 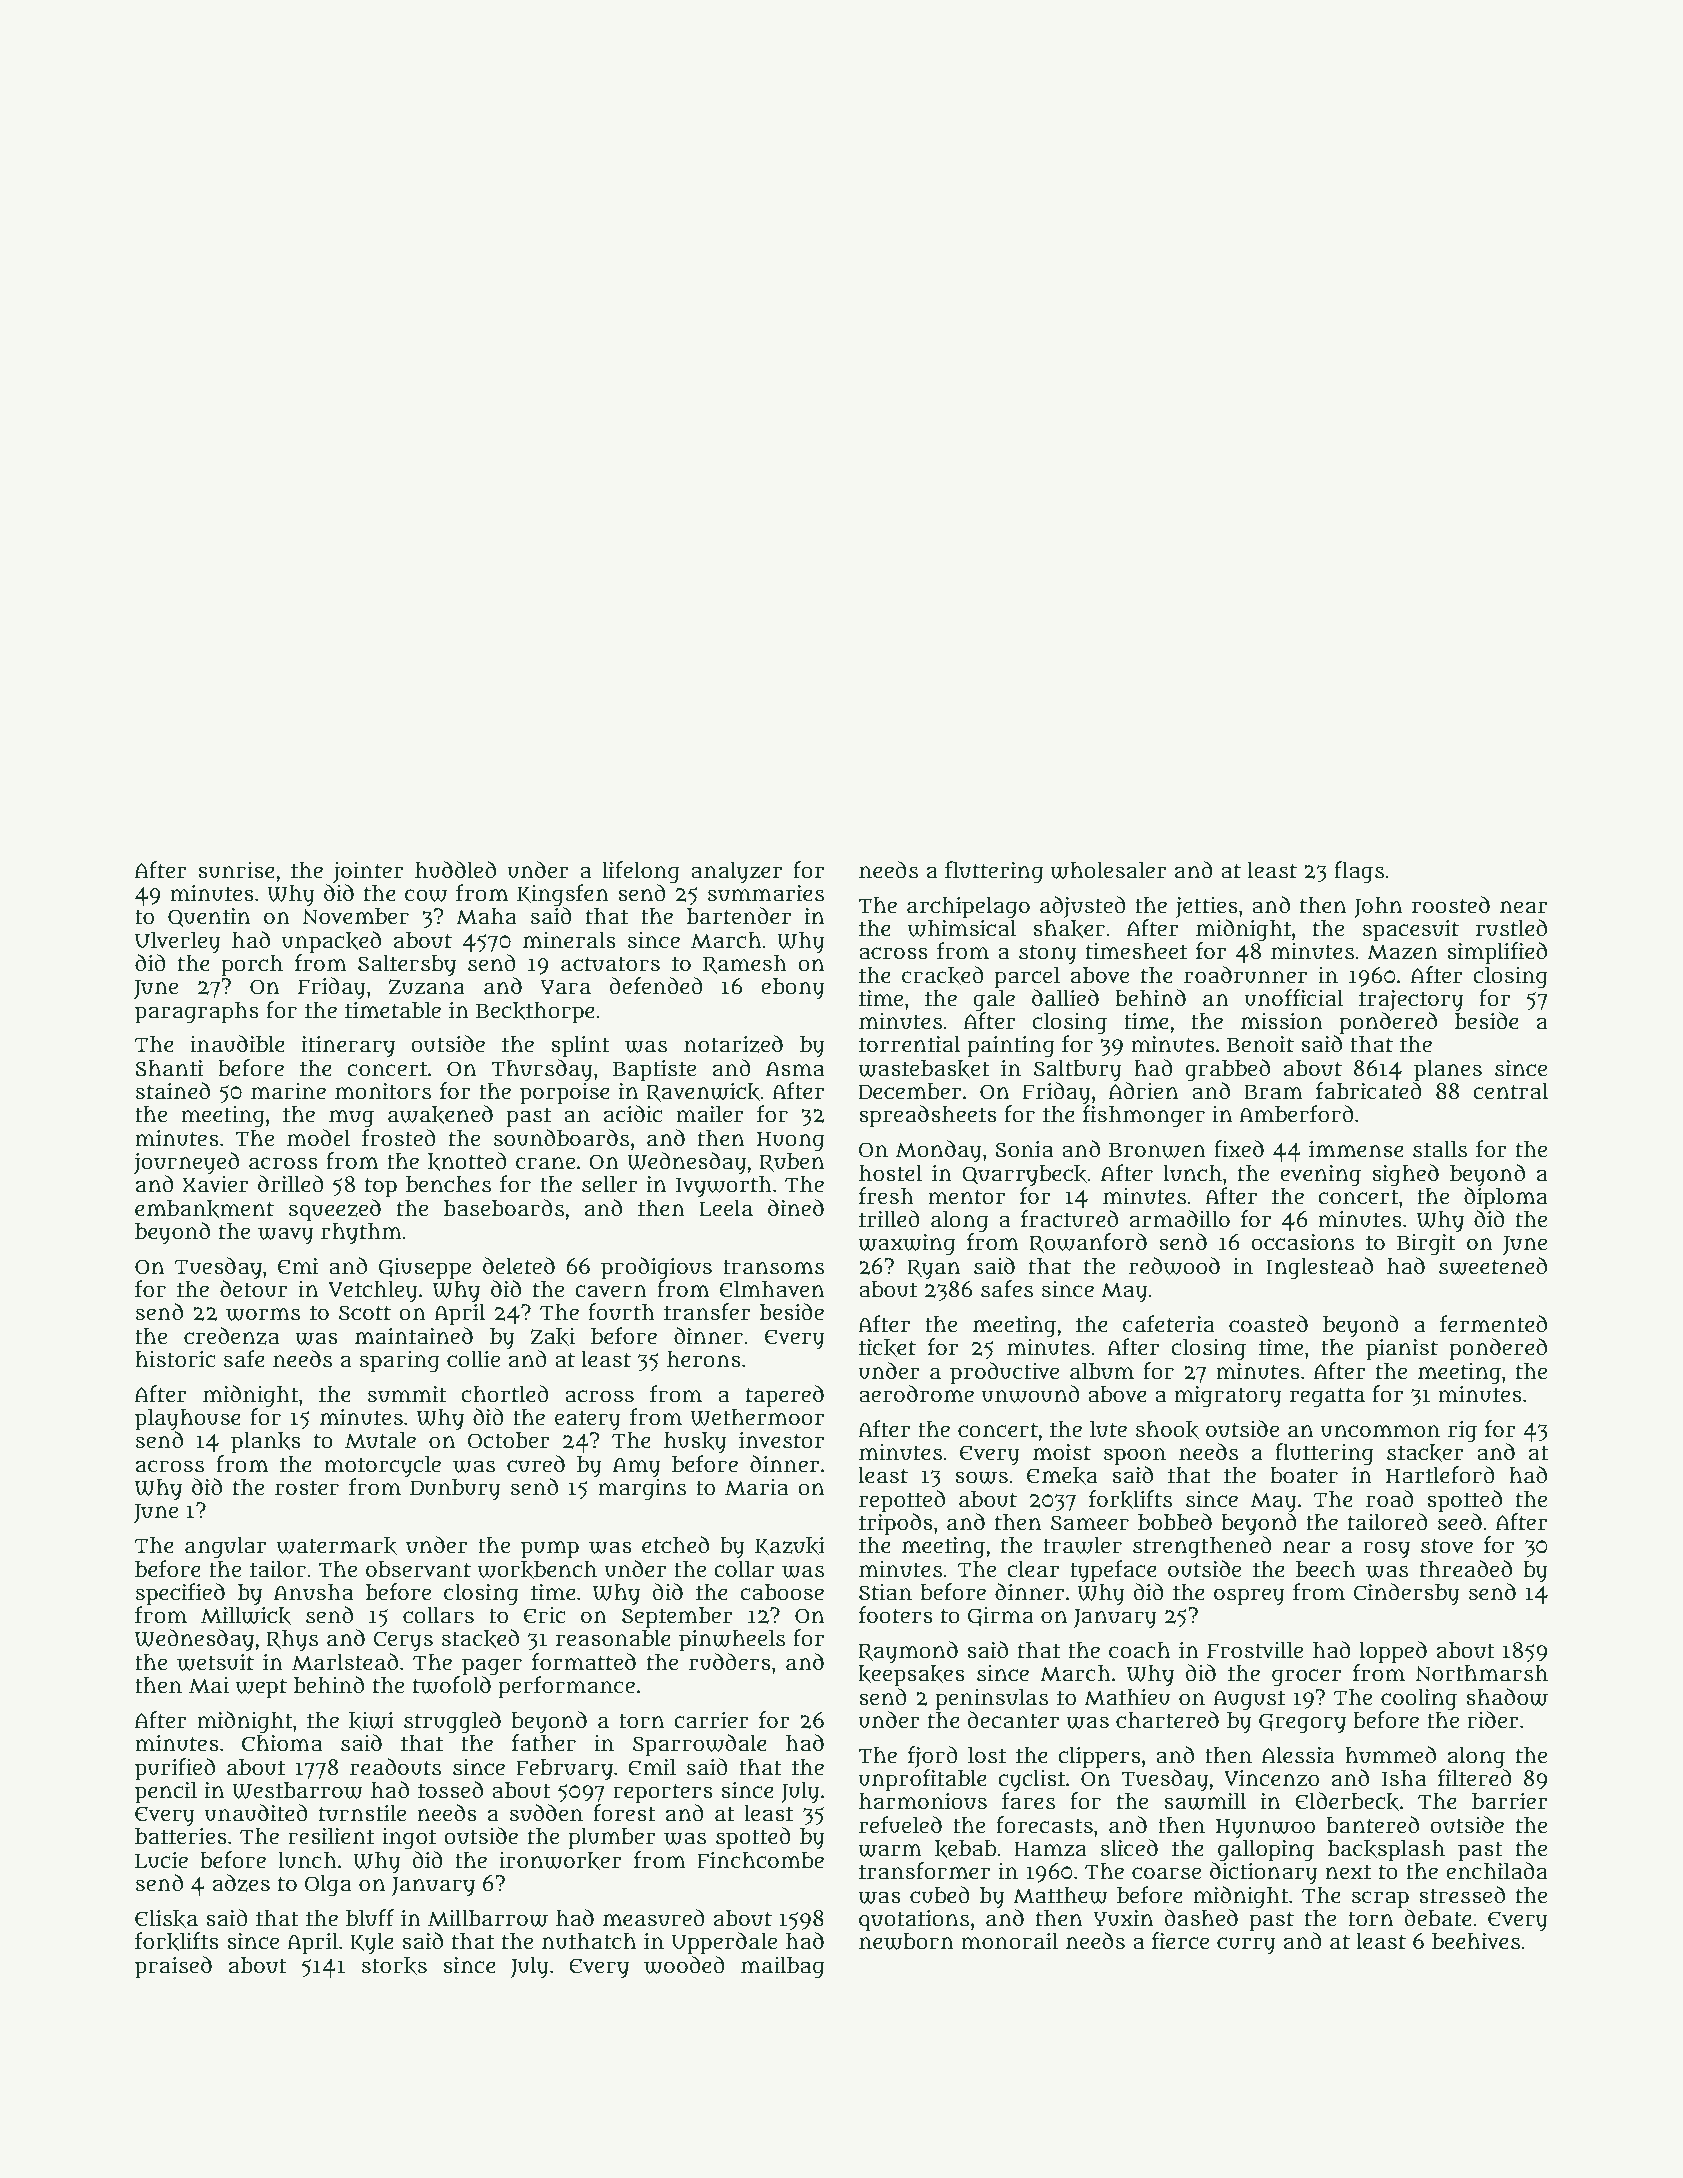 I want to click on roosted, so click(x=1451, y=905).
